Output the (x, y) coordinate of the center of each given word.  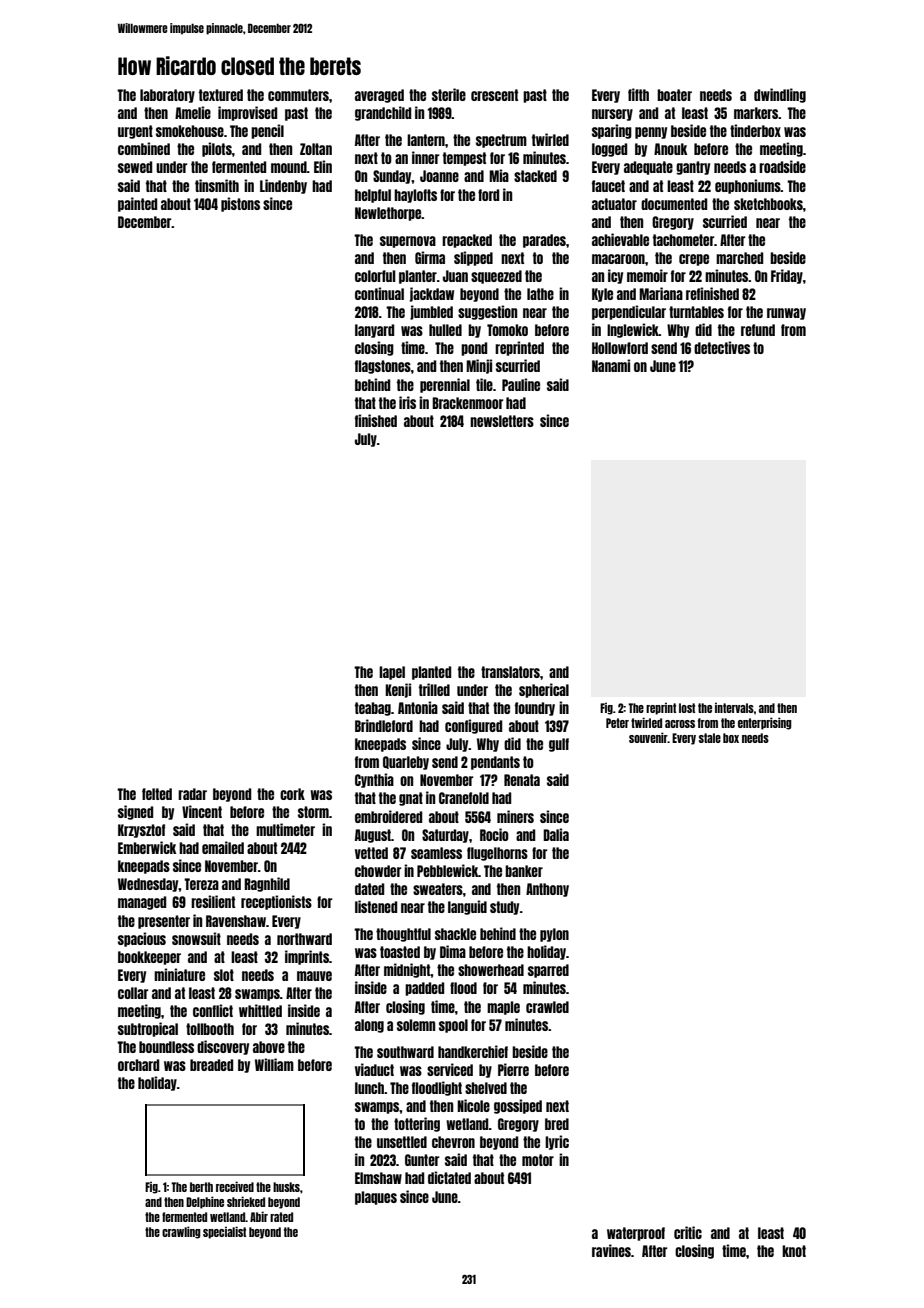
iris (407, 402)
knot (794, 1251)
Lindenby (283, 186)
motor (538, 1160)
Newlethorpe (388, 214)
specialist (224, 1232)
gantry (693, 168)
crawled (547, 1007)
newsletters (502, 421)
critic (688, 1232)
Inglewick (633, 330)
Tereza (201, 884)
